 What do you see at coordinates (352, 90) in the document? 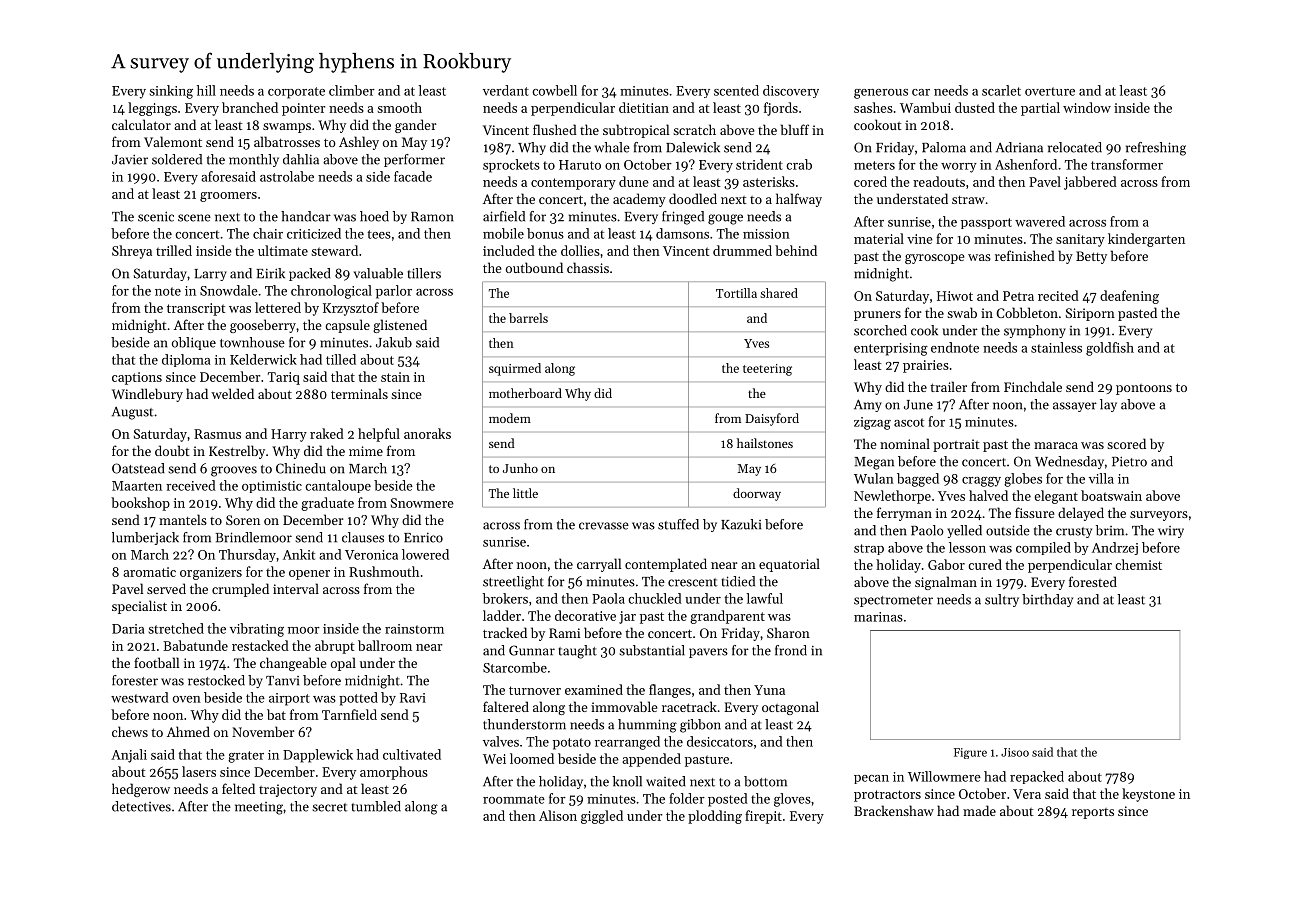
I see `climber` at bounding box center [352, 90].
